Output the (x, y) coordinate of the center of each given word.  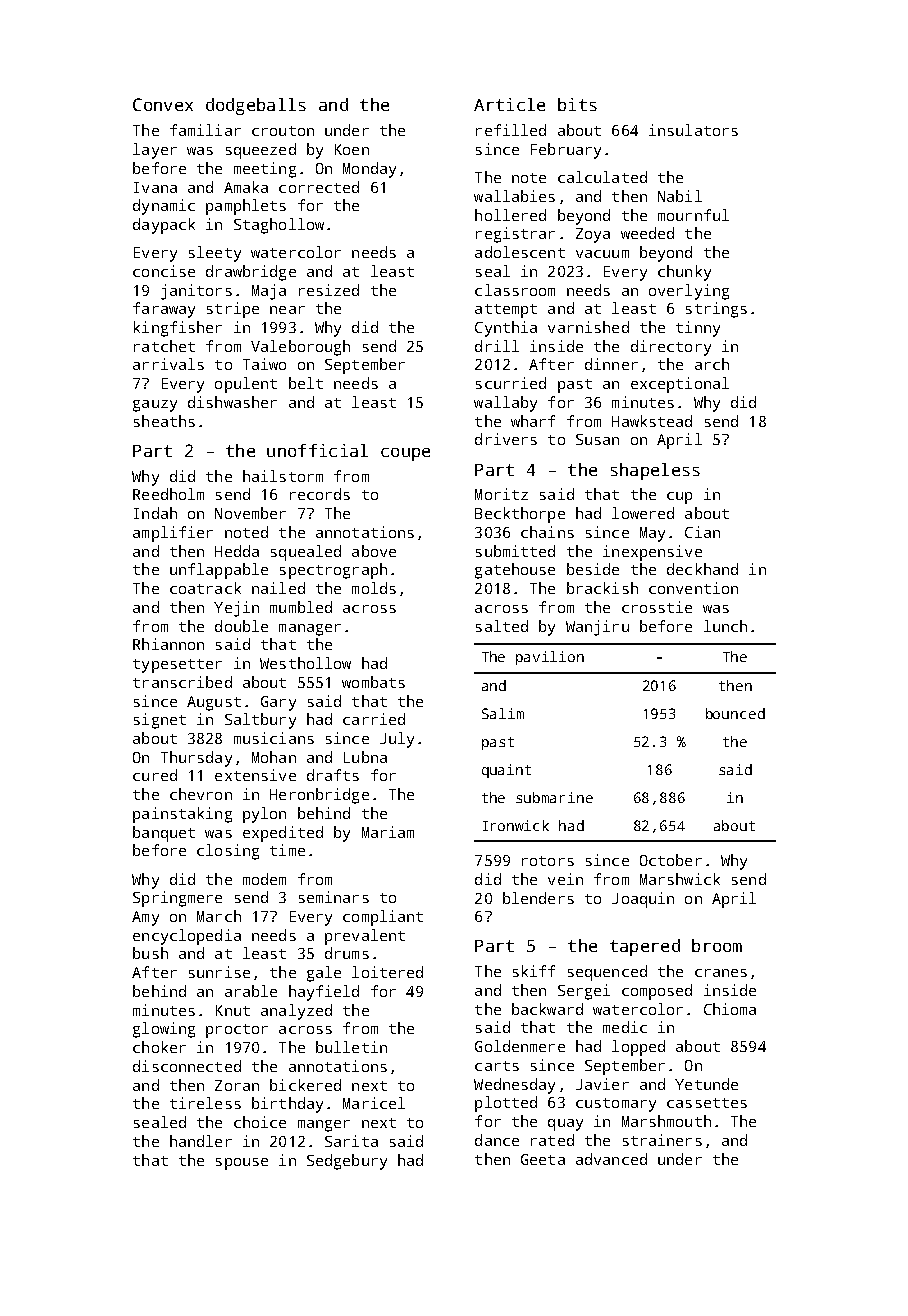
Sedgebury (347, 1162)
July (397, 740)
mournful (693, 215)
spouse (242, 1164)
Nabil (680, 196)
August (214, 703)
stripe (233, 310)
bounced (735, 713)
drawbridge (251, 273)
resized (329, 290)
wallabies (514, 196)
